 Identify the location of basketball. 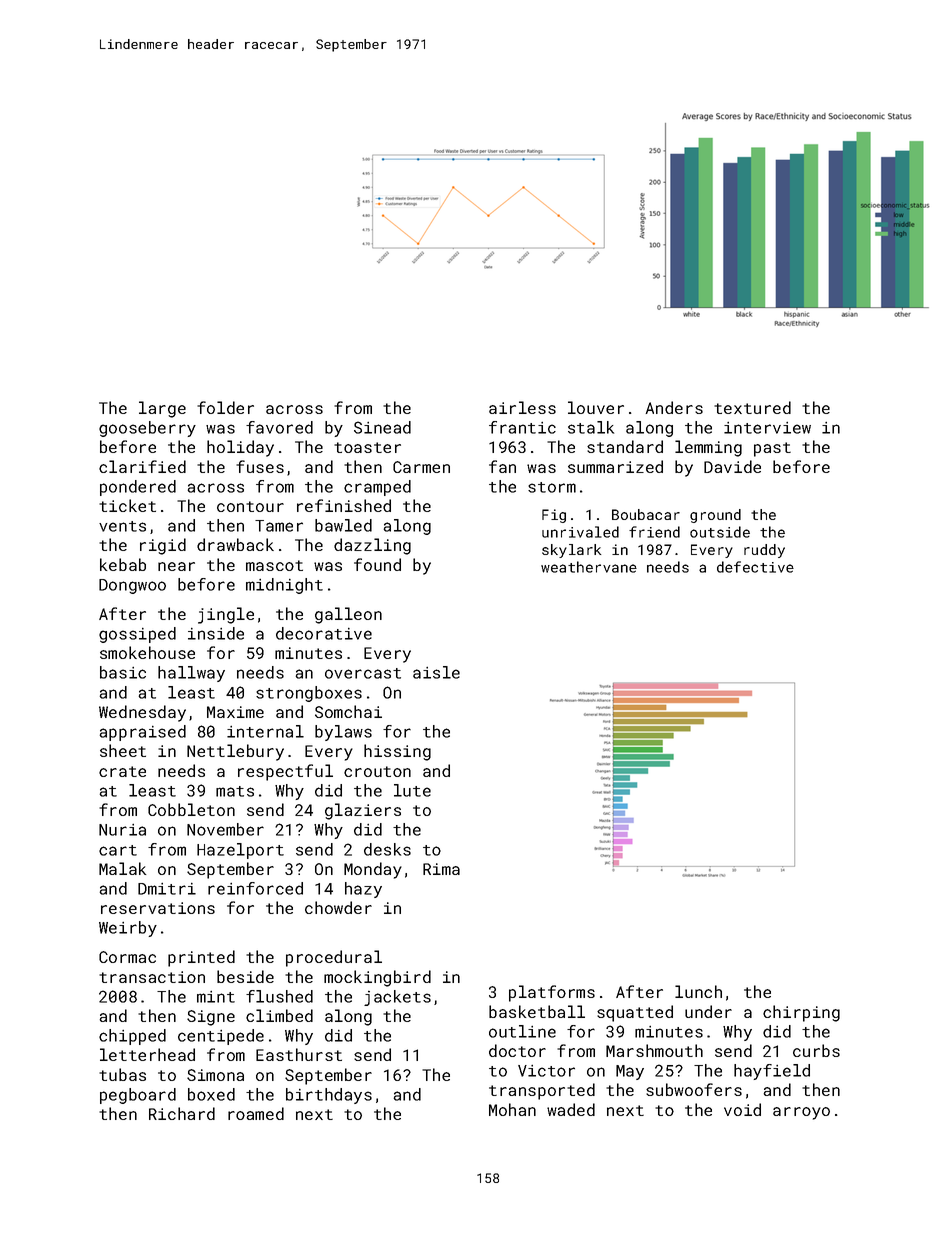
(537, 1011).
